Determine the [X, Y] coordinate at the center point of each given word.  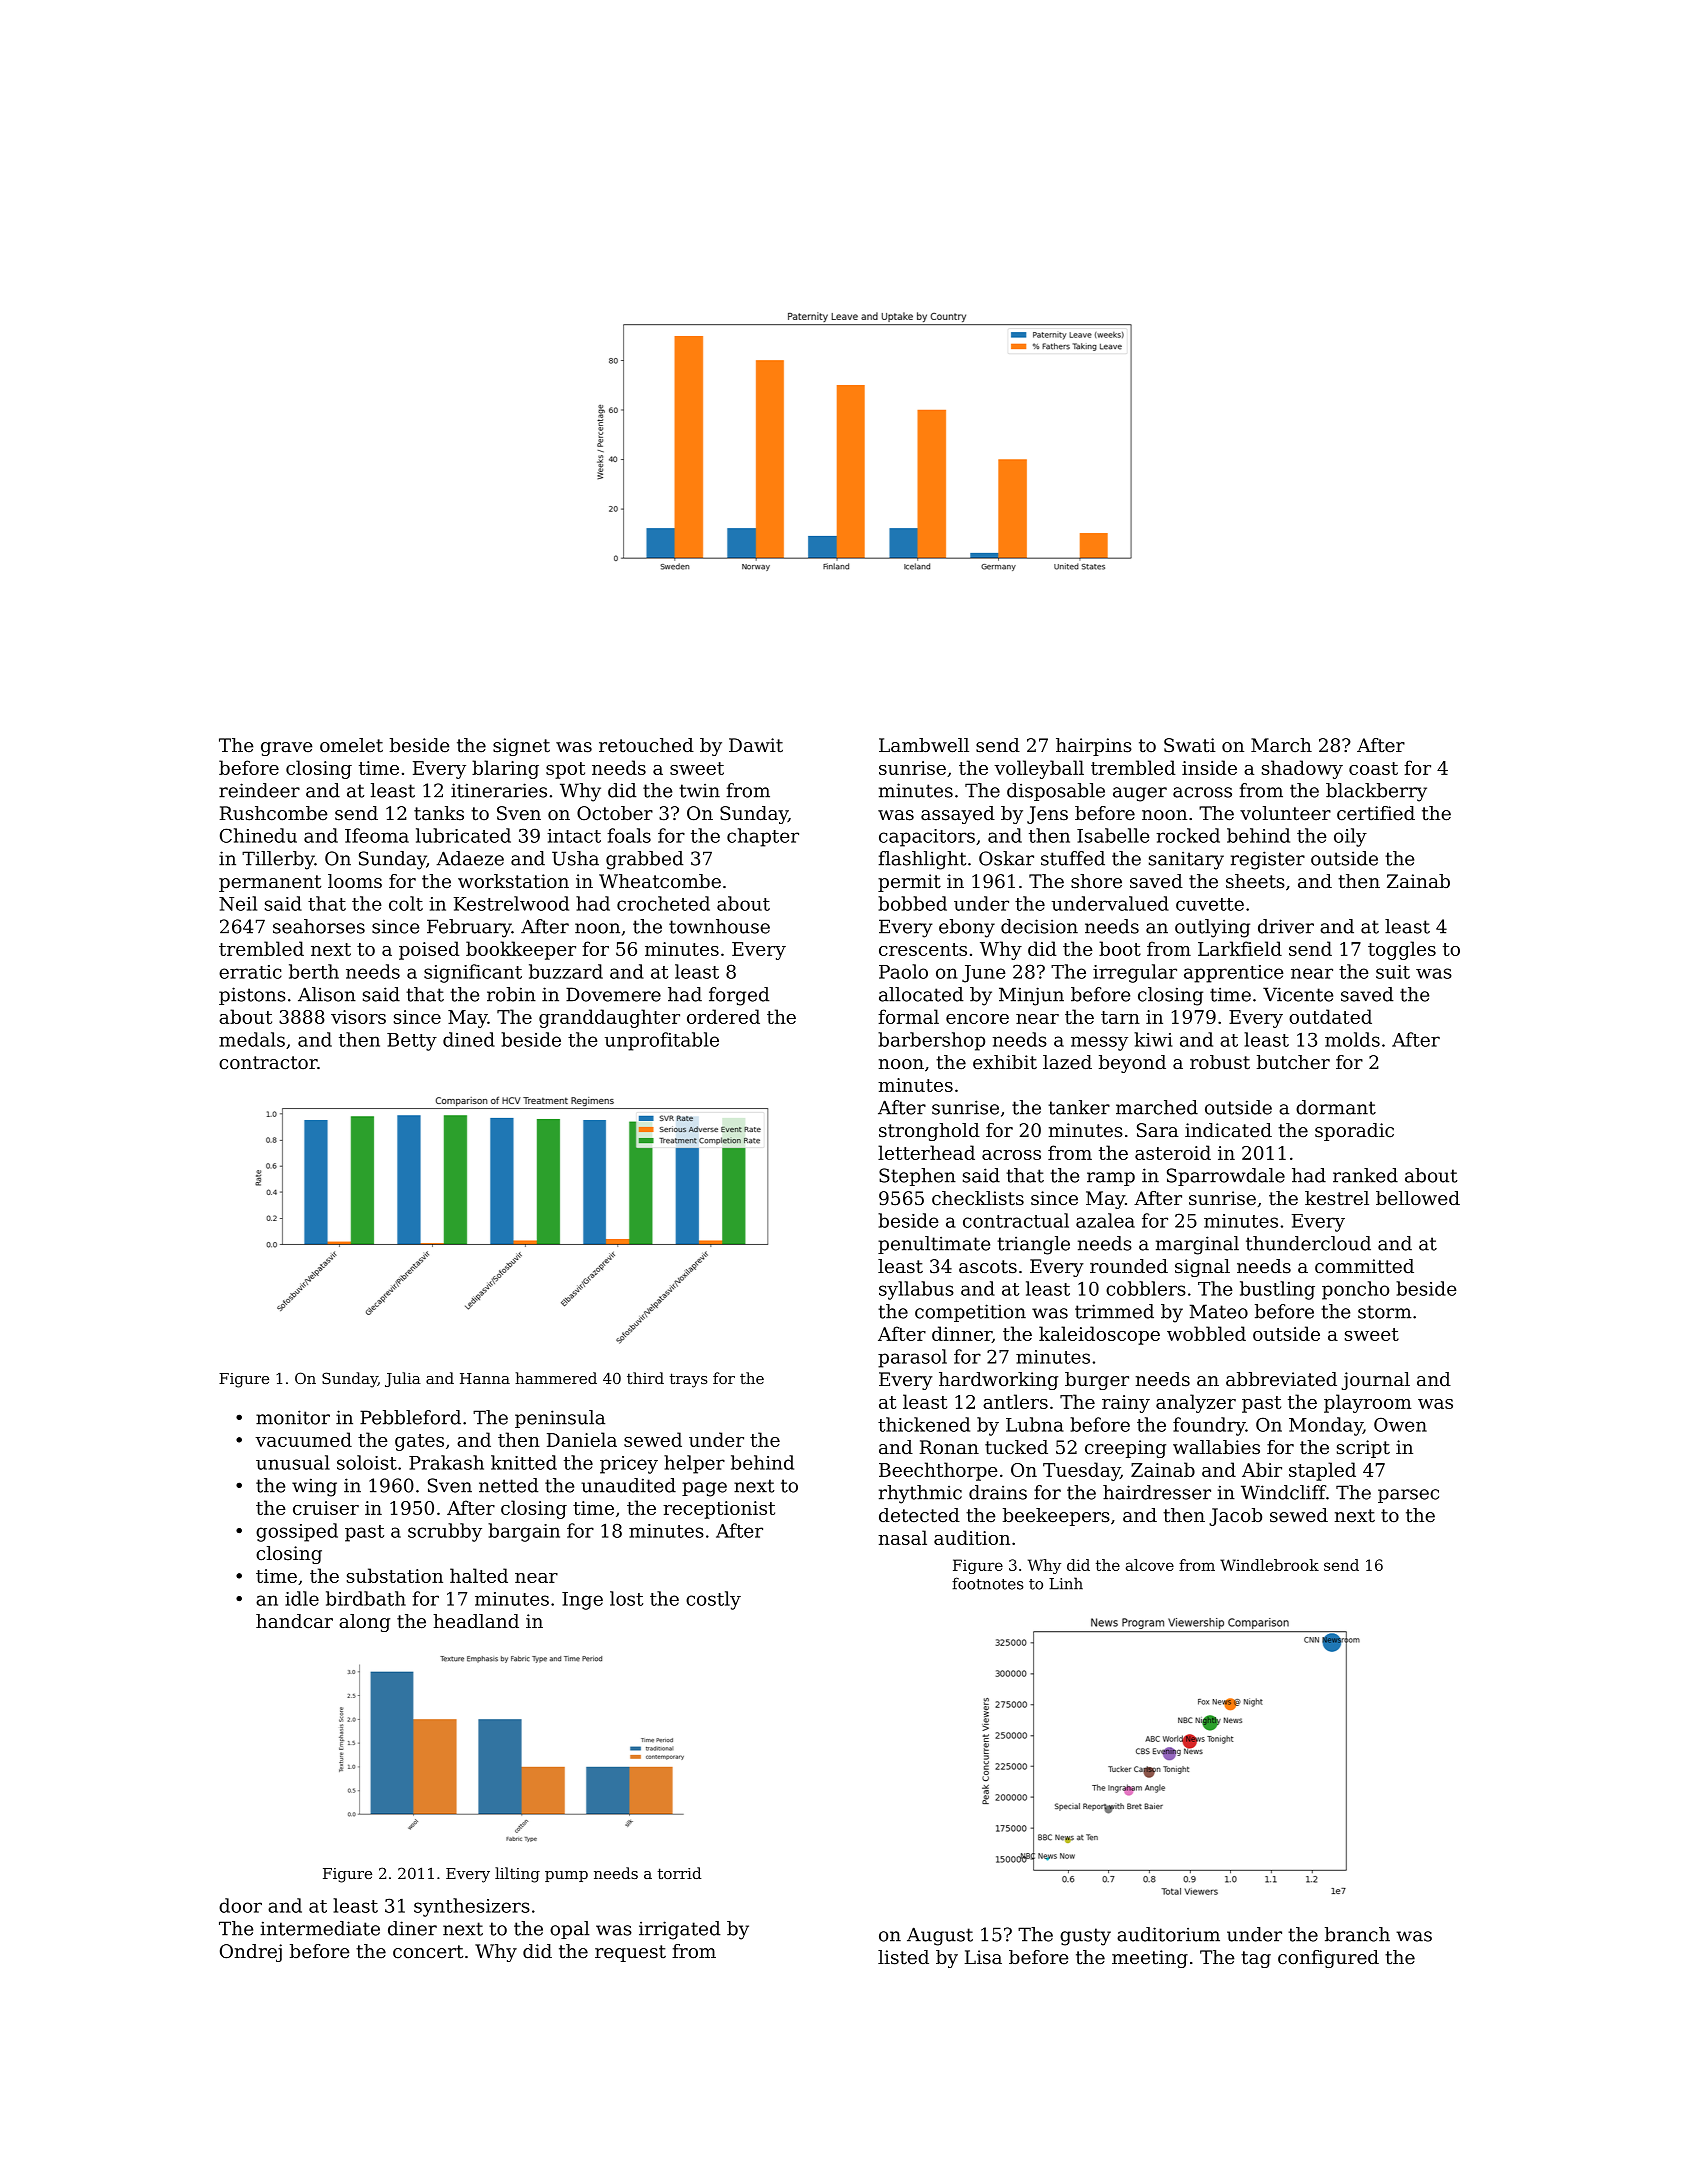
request [630, 1953]
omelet [351, 745]
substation [395, 1575]
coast [1373, 768]
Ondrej [251, 1953]
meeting [1150, 1959]
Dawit [756, 745]
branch [1357, 1934]
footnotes [987, 1583]
